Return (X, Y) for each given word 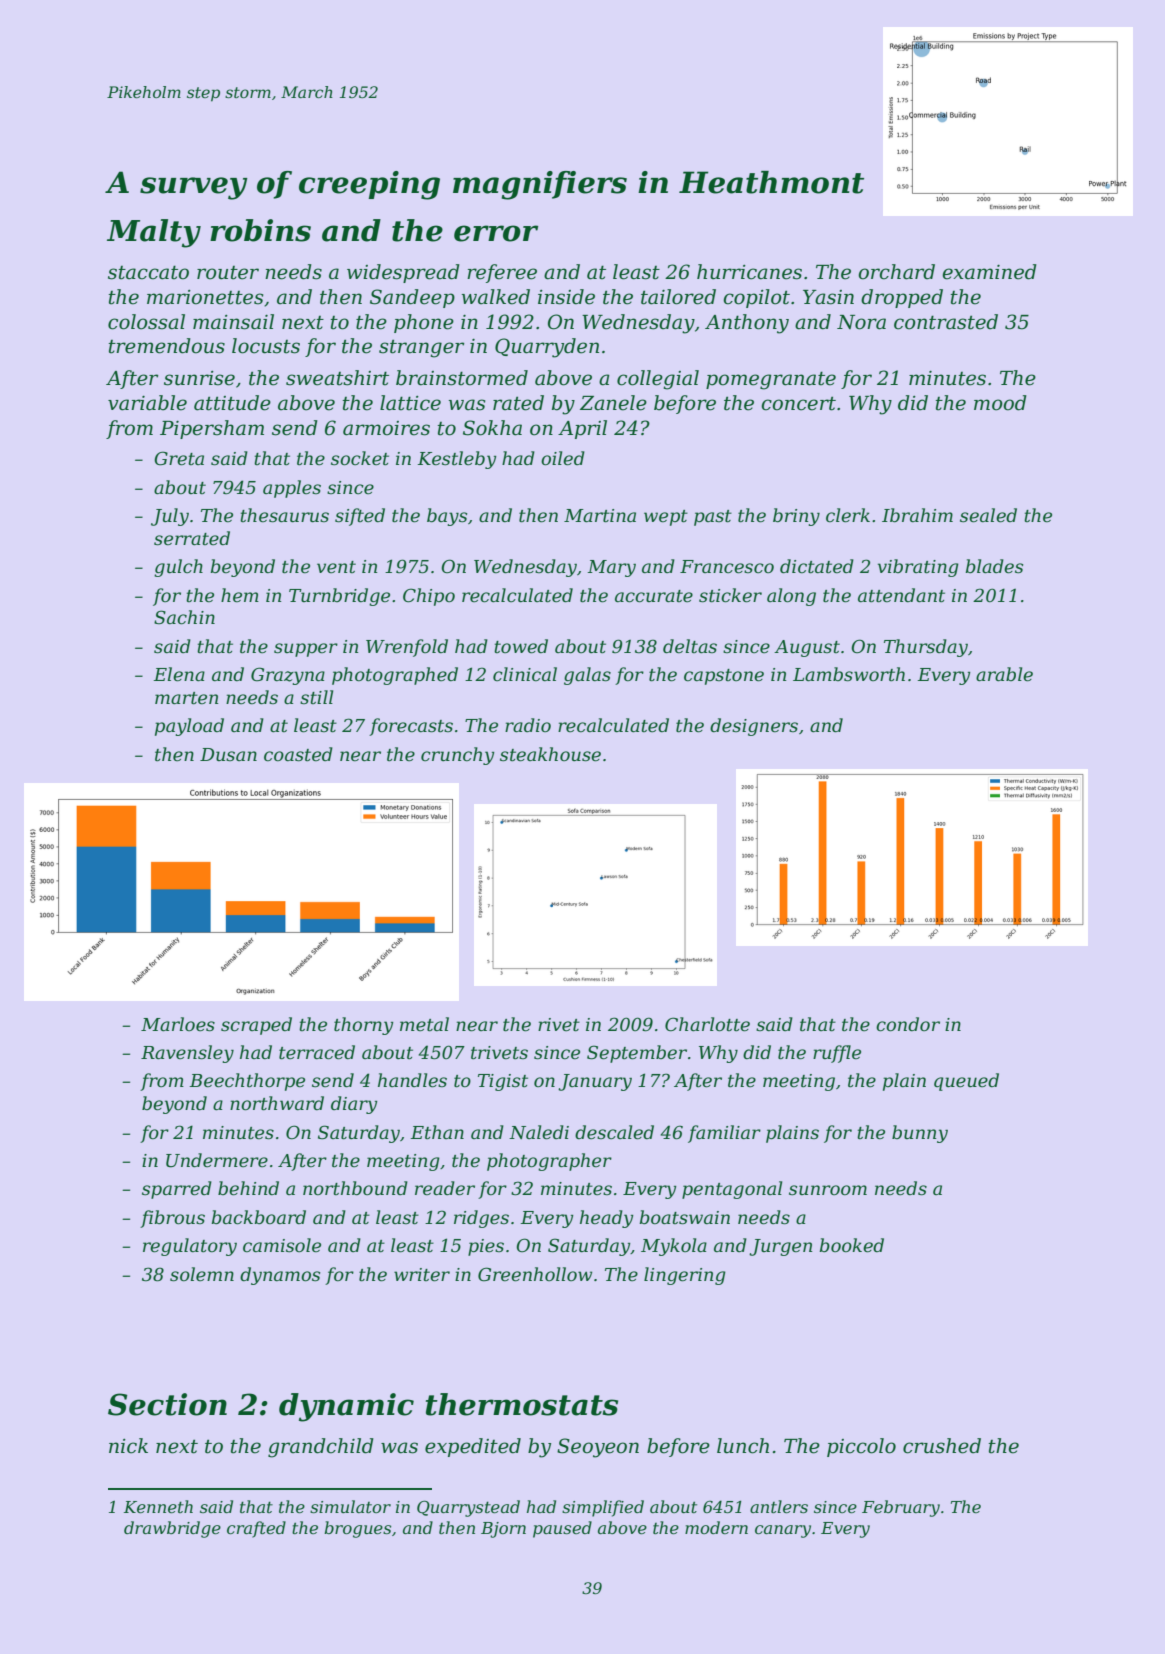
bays (447, 517)
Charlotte (707, 1024)
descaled (614, 1132)
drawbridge (172, 1529)
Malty (154, 233)
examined (989, 272)
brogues (357, 1529)
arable (1004, 674)
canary (783, 1531)
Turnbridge (339, 597)
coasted (298, 754)
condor (908, 1024)
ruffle (837, 1054)
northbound (355, 1188)
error (496, 233)
